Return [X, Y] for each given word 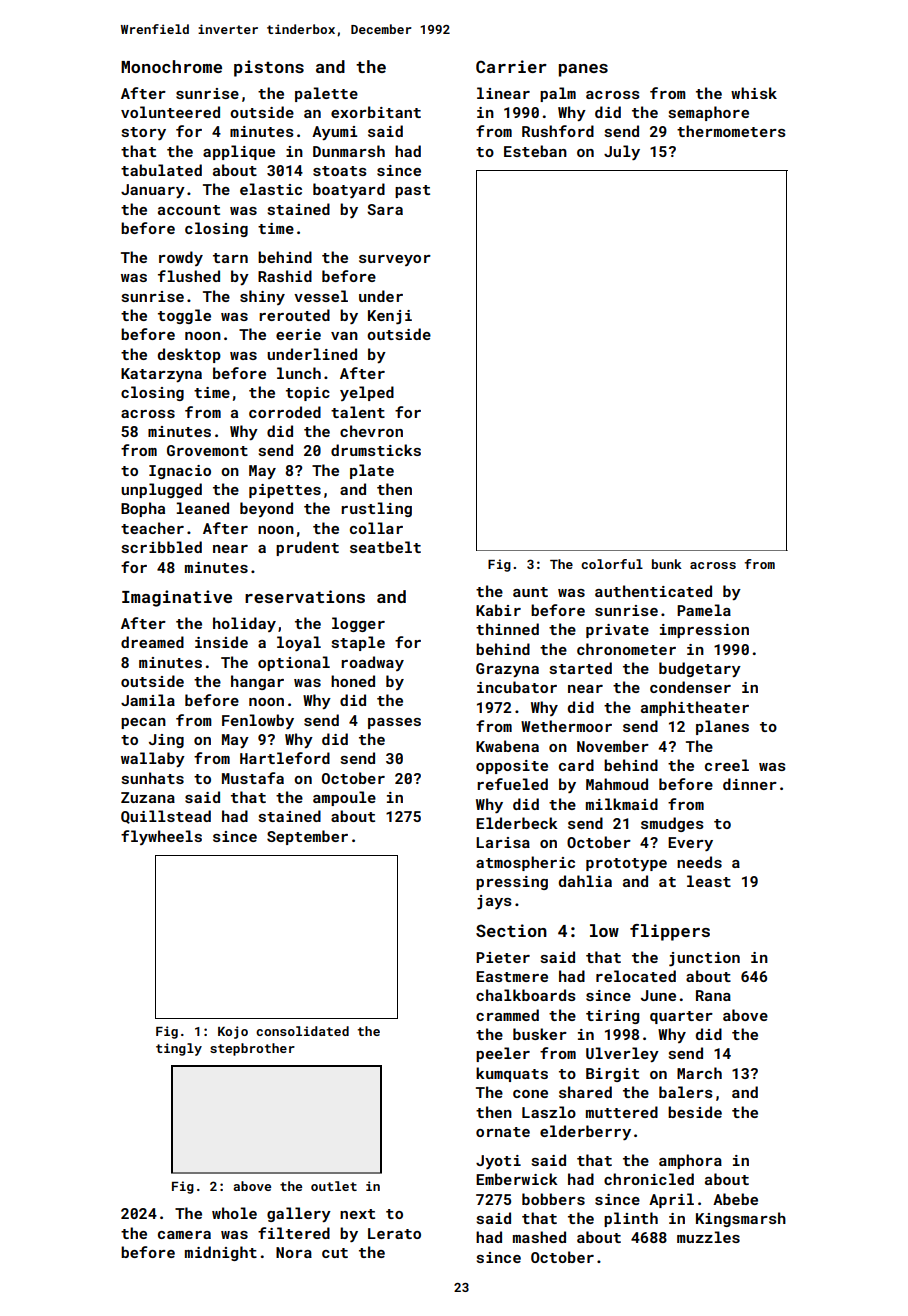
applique [239, 152]
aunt [530, 592]
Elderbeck [517, 823]
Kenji [390, 317]
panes [583, 70]
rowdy [181, 258]
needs [699, 862]
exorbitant [376, 112]
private [617, 631]
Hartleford [285, 758]
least [709, 881]
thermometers [731, 131]
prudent [307, 548]
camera [184, 1235]
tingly [179, 1049]
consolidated [302, 1031]
